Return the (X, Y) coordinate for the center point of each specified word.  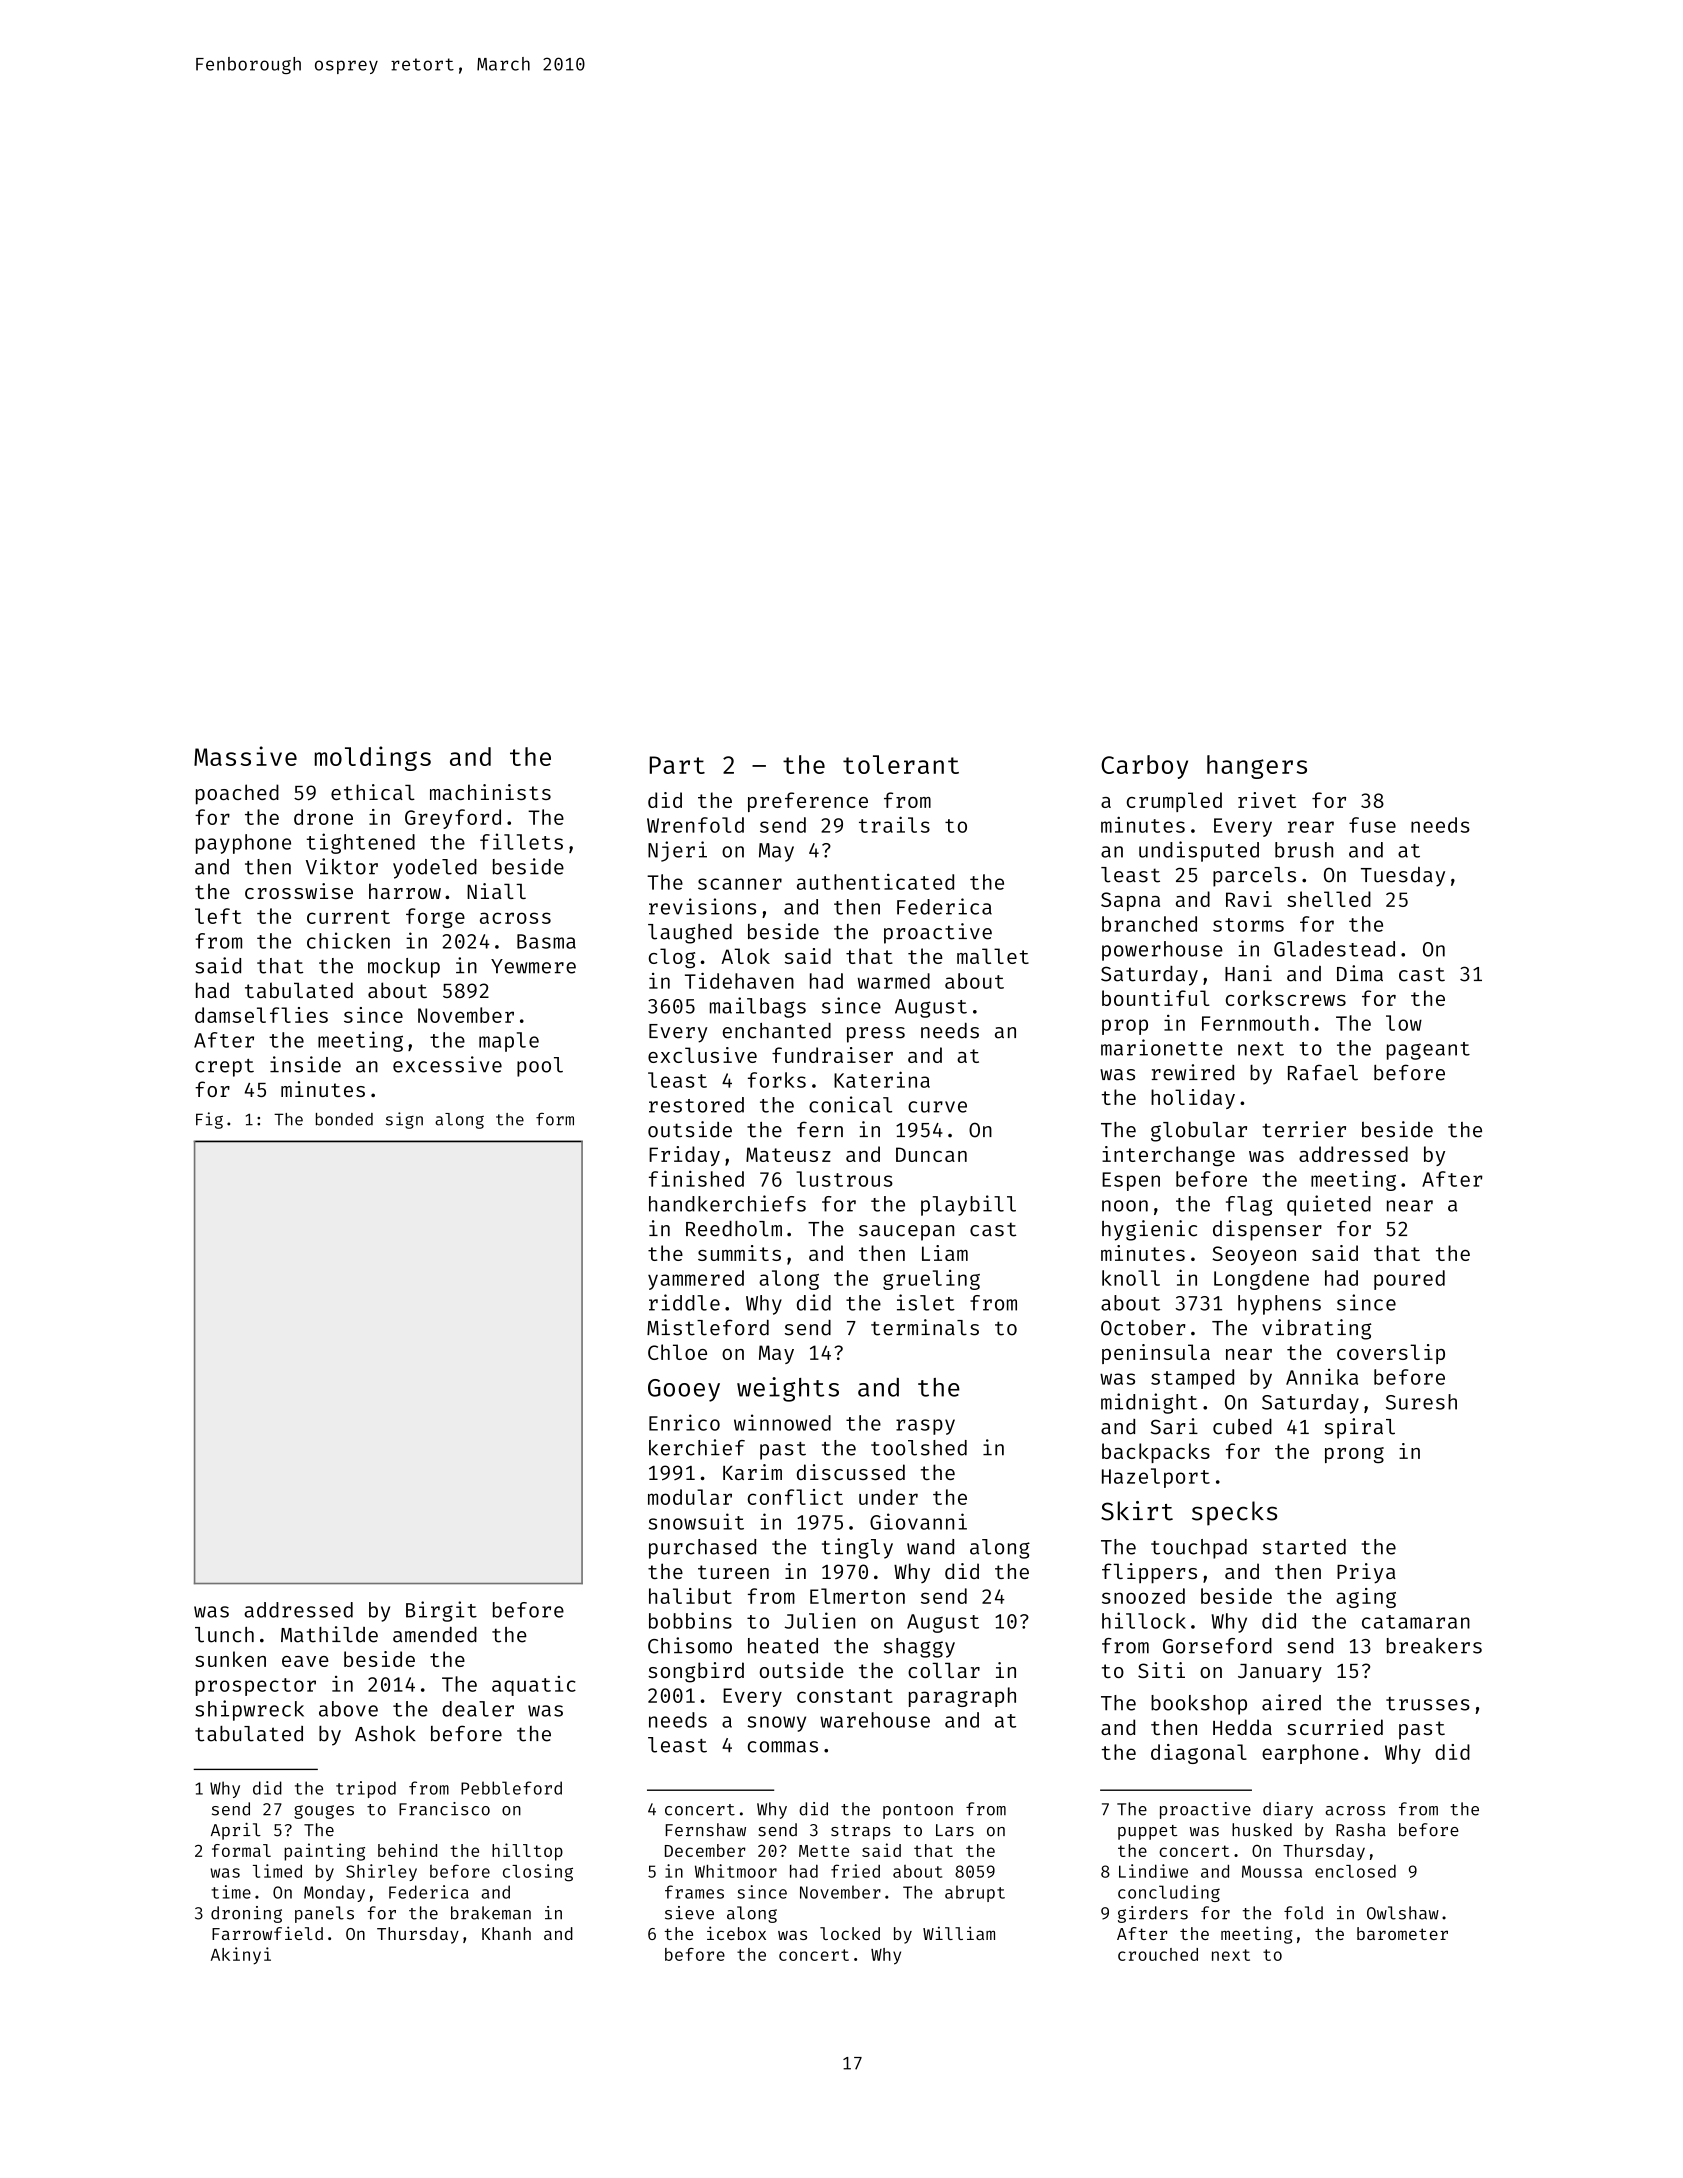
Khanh (506, 1933)
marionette (1162, 1047)
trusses (1428, 1704)
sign (404, 1120)
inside (305, 1064)
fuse (1372, 825)
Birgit (441, 1611)
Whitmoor (736, 1871)
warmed (894, 981)
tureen (733, 1572)
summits (739, 1253)
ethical (373, 792)
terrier (1304, 1129)
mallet (993, 956)
